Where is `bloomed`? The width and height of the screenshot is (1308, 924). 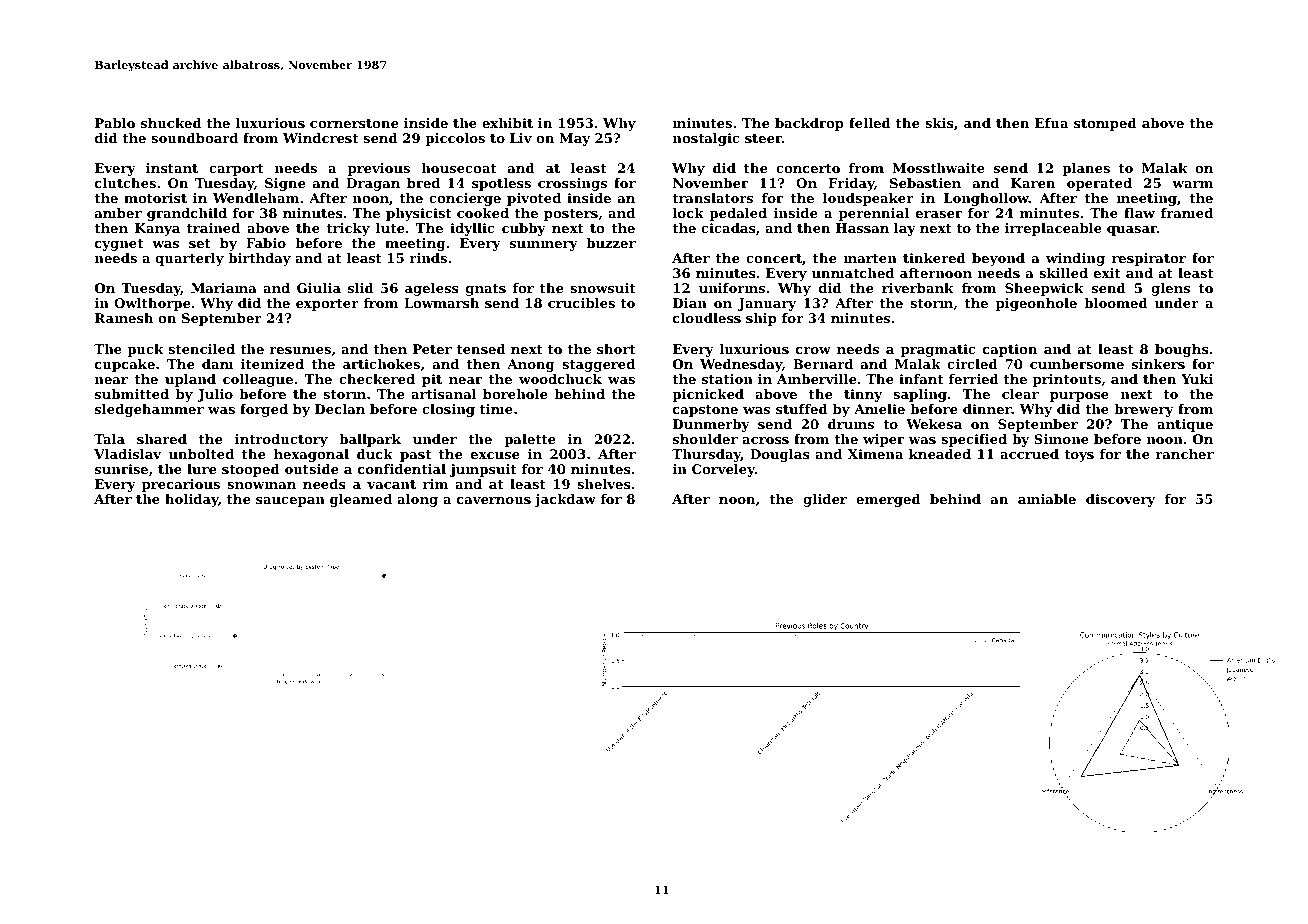
bloomed is located at coordinates (1116, 303).
